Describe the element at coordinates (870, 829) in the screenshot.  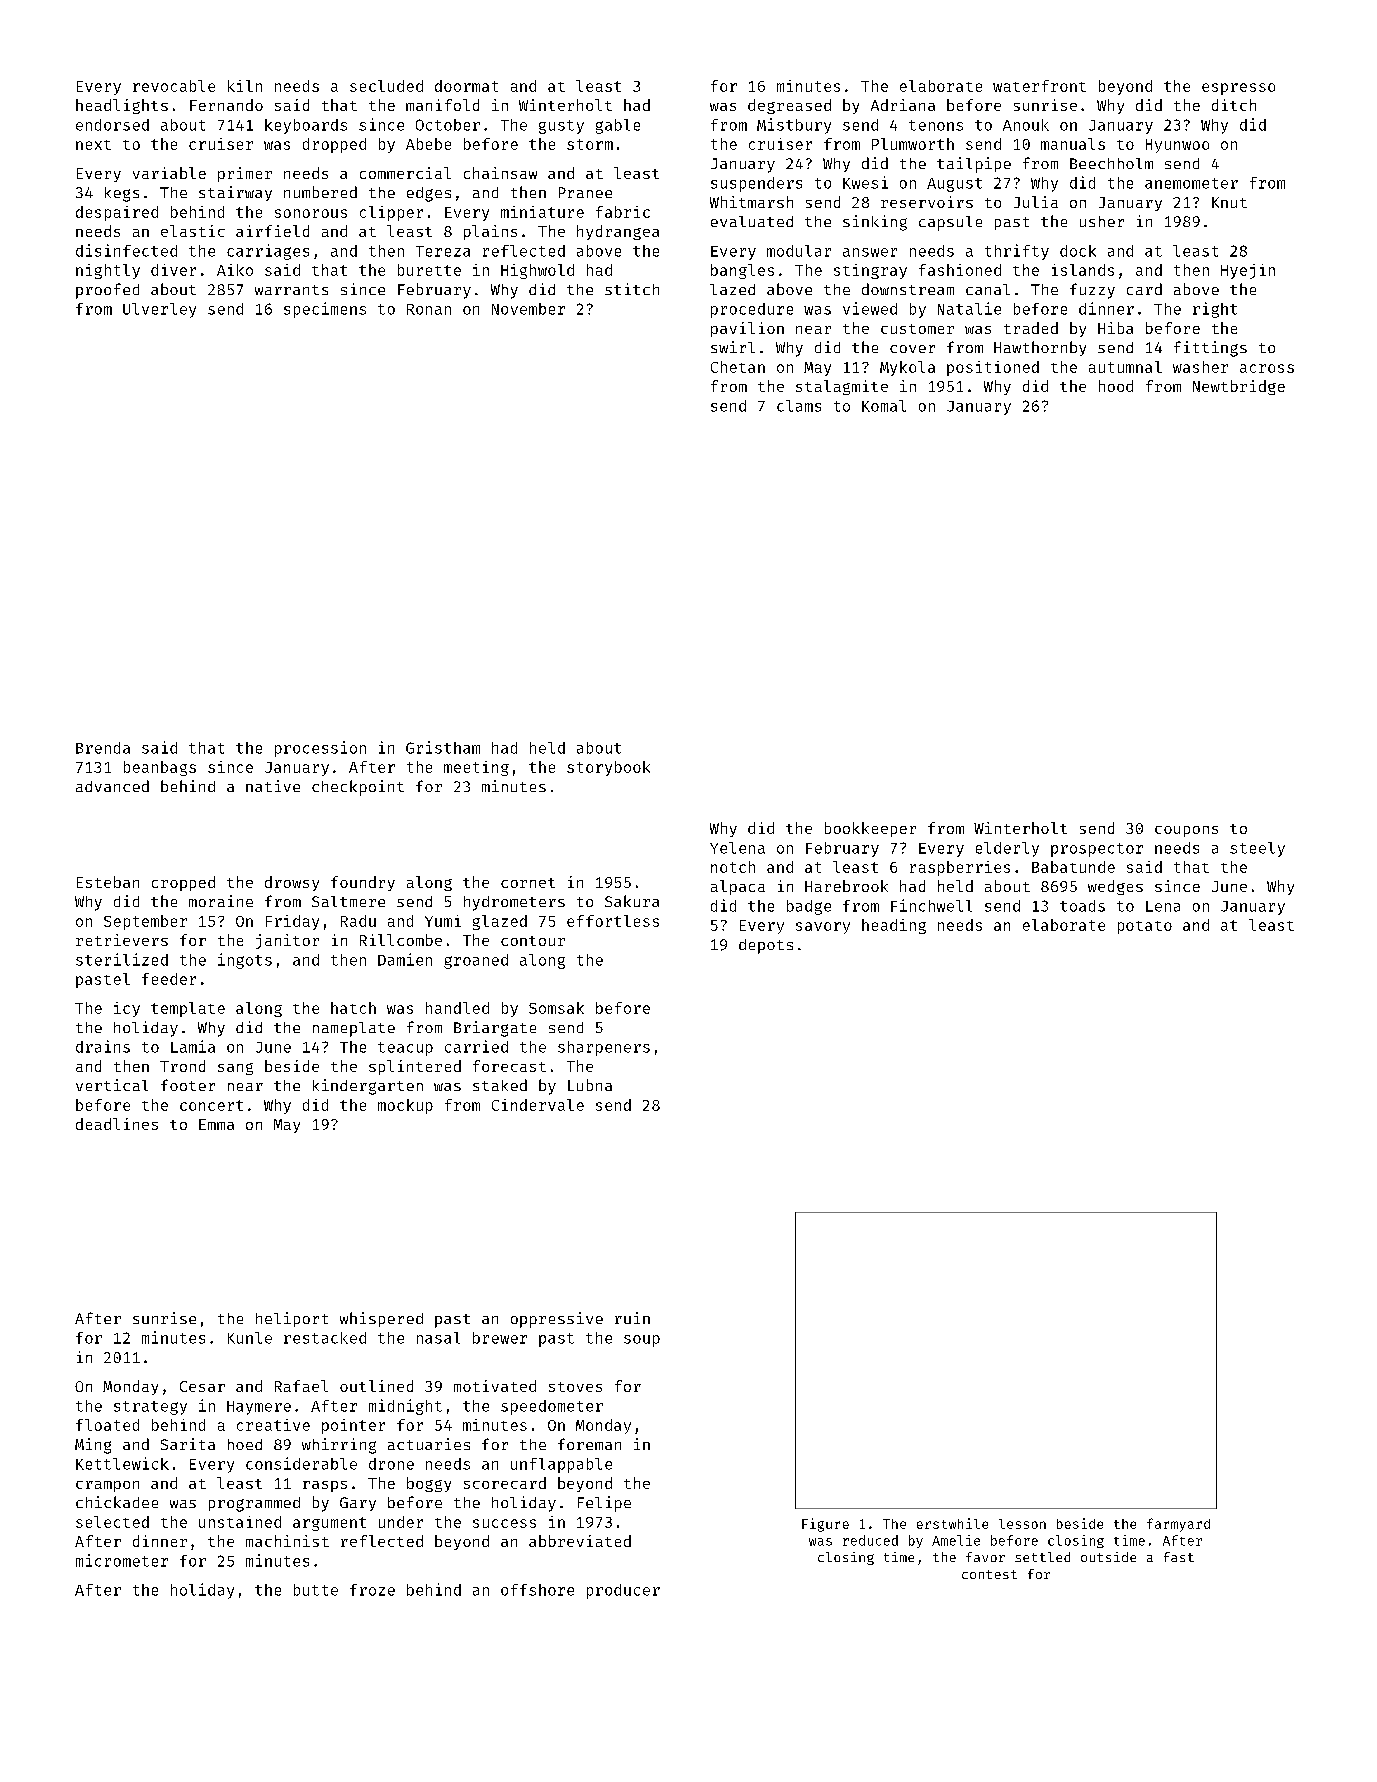
I see `bookkeeper` at that location.
